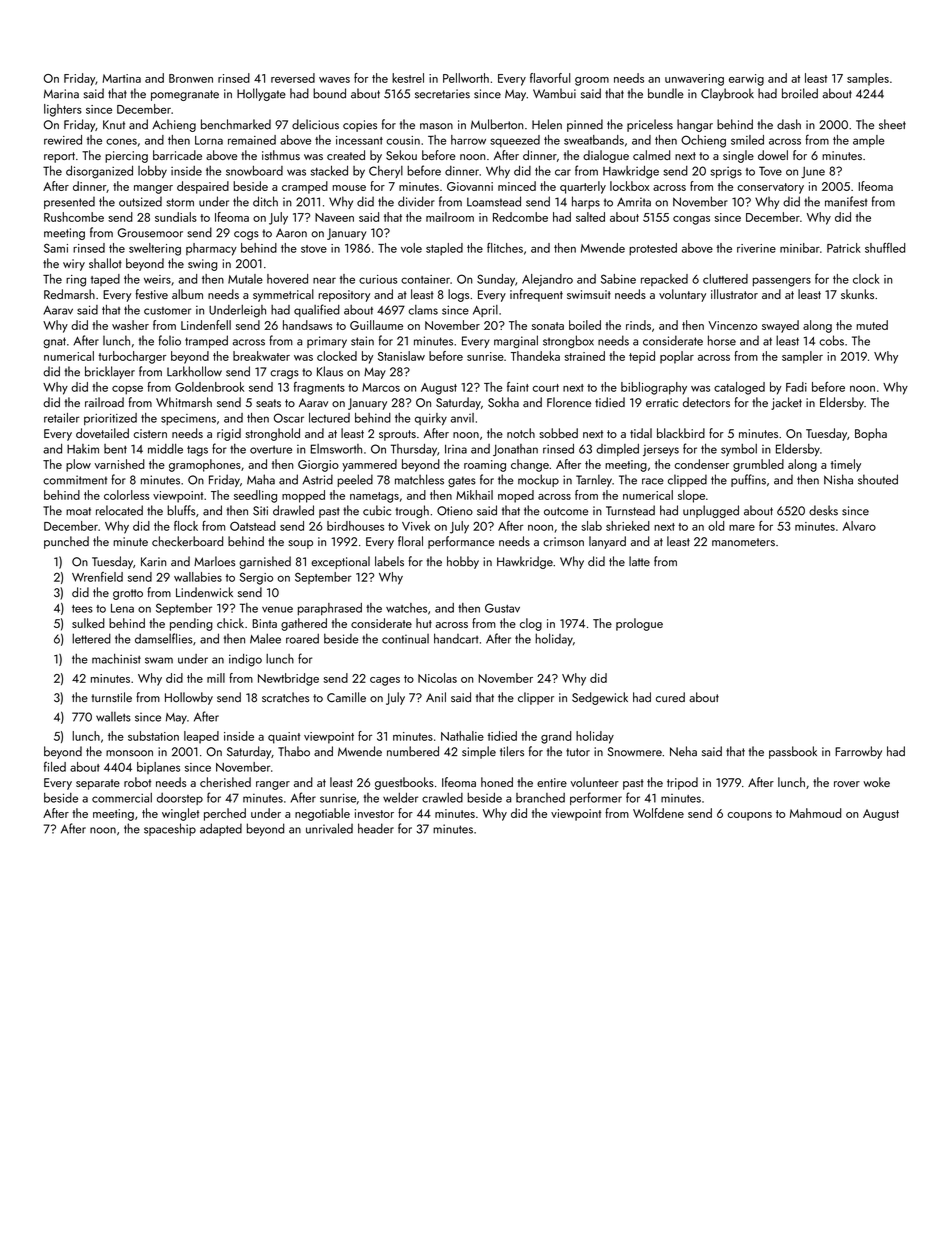 The width and height of the page is (952, 1233). I want to click on header, so click(376, 828).
